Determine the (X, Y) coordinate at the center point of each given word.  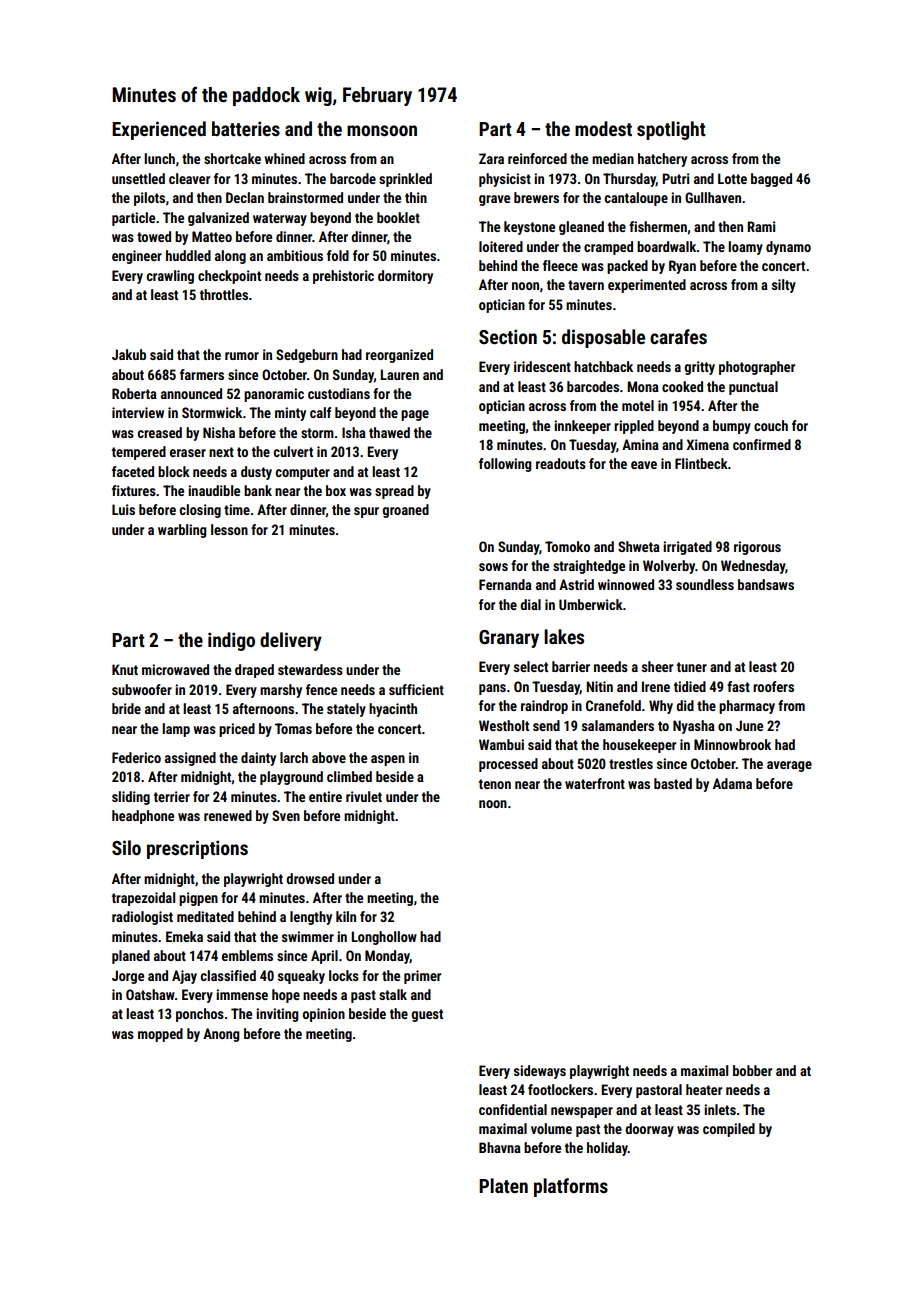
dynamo (788, 248)
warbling (182, 531)
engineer (137, 257)
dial (530, 604)
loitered (501, 246)
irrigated (687, 548)
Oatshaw (150, 994)
